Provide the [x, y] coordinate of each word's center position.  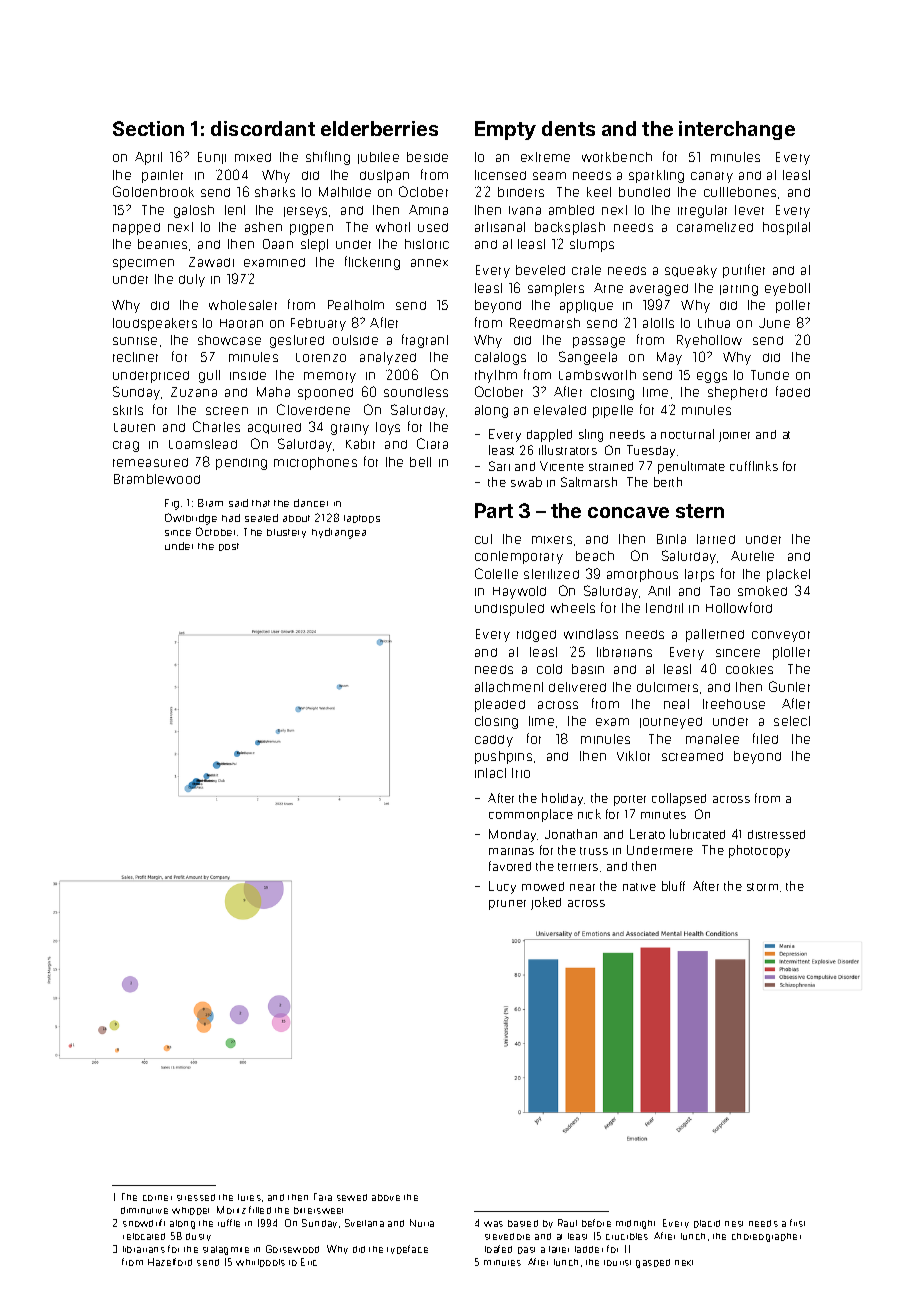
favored [510, 866]
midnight [635, 1224]
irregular [702, 211]
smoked [762, 591]
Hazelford [170, 1262]
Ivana [525, 210]
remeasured [150, 462]
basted [523, 1223]
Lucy [502, 887]
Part [494, 510]
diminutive [144, 1210]
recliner [135, 357]
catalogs [500, 358]
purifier [744, 271]
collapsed [679, 799]
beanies [162, 244]
